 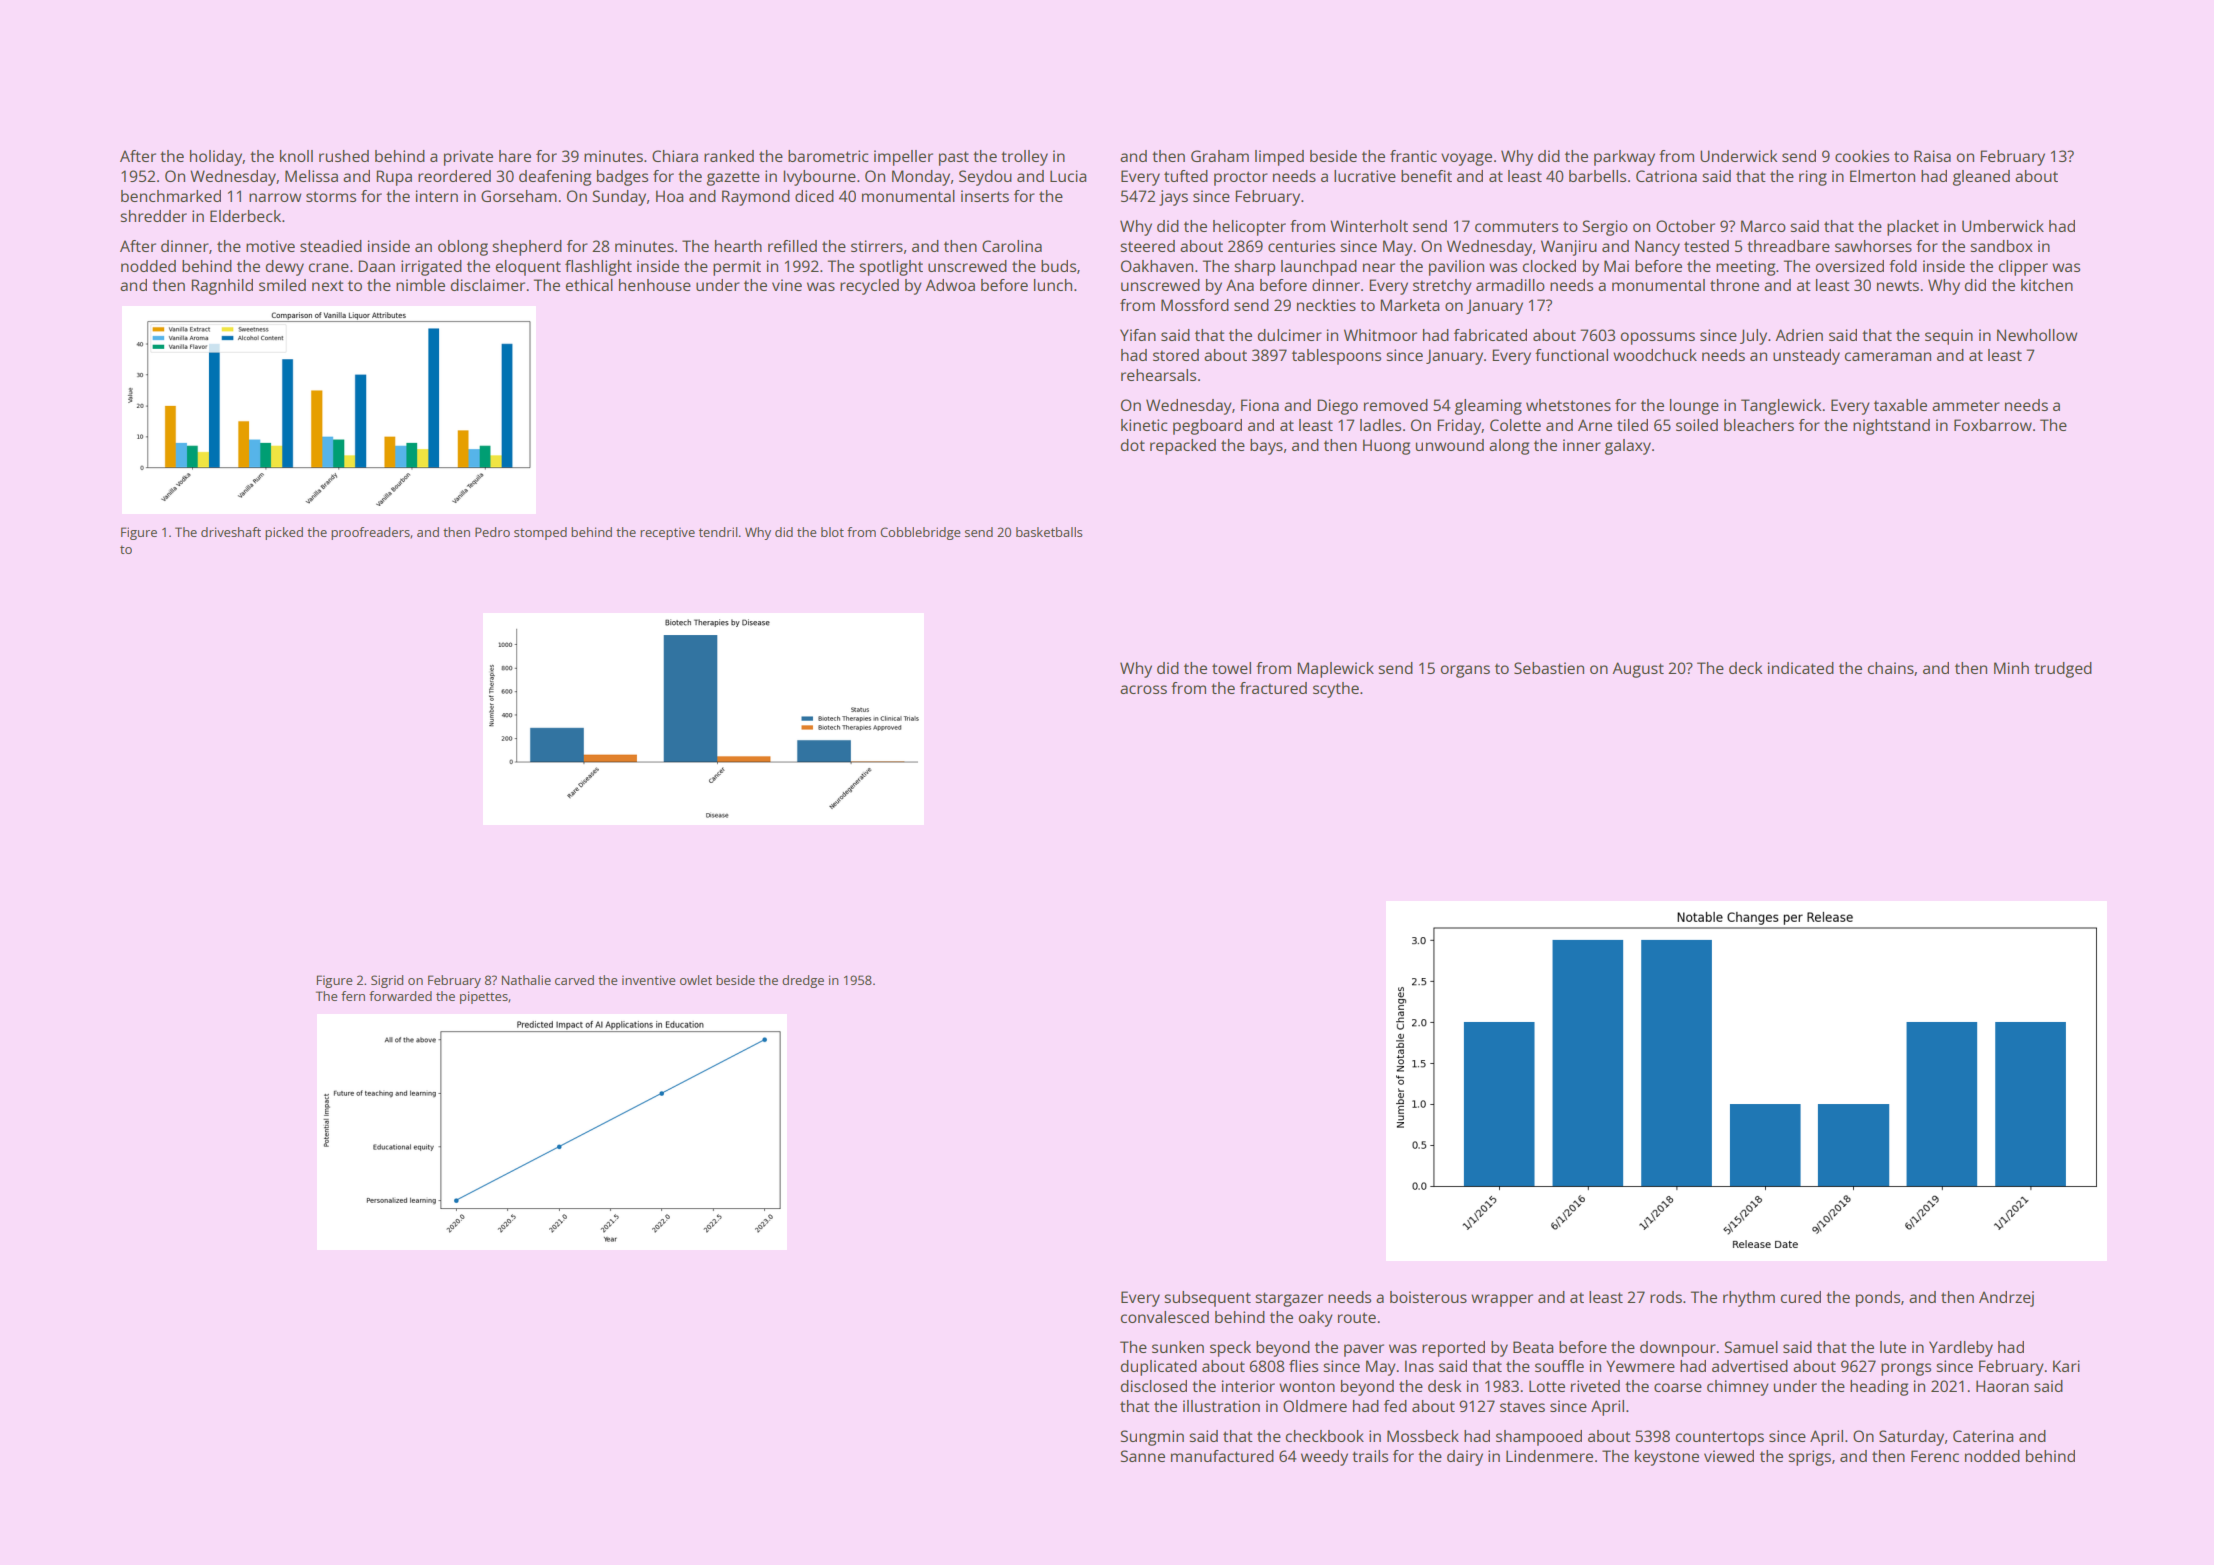 What do you see at coordinates (1143, 1456) in the screenshot?
I see `Sanne` at bounding box center [1143, 1456].
